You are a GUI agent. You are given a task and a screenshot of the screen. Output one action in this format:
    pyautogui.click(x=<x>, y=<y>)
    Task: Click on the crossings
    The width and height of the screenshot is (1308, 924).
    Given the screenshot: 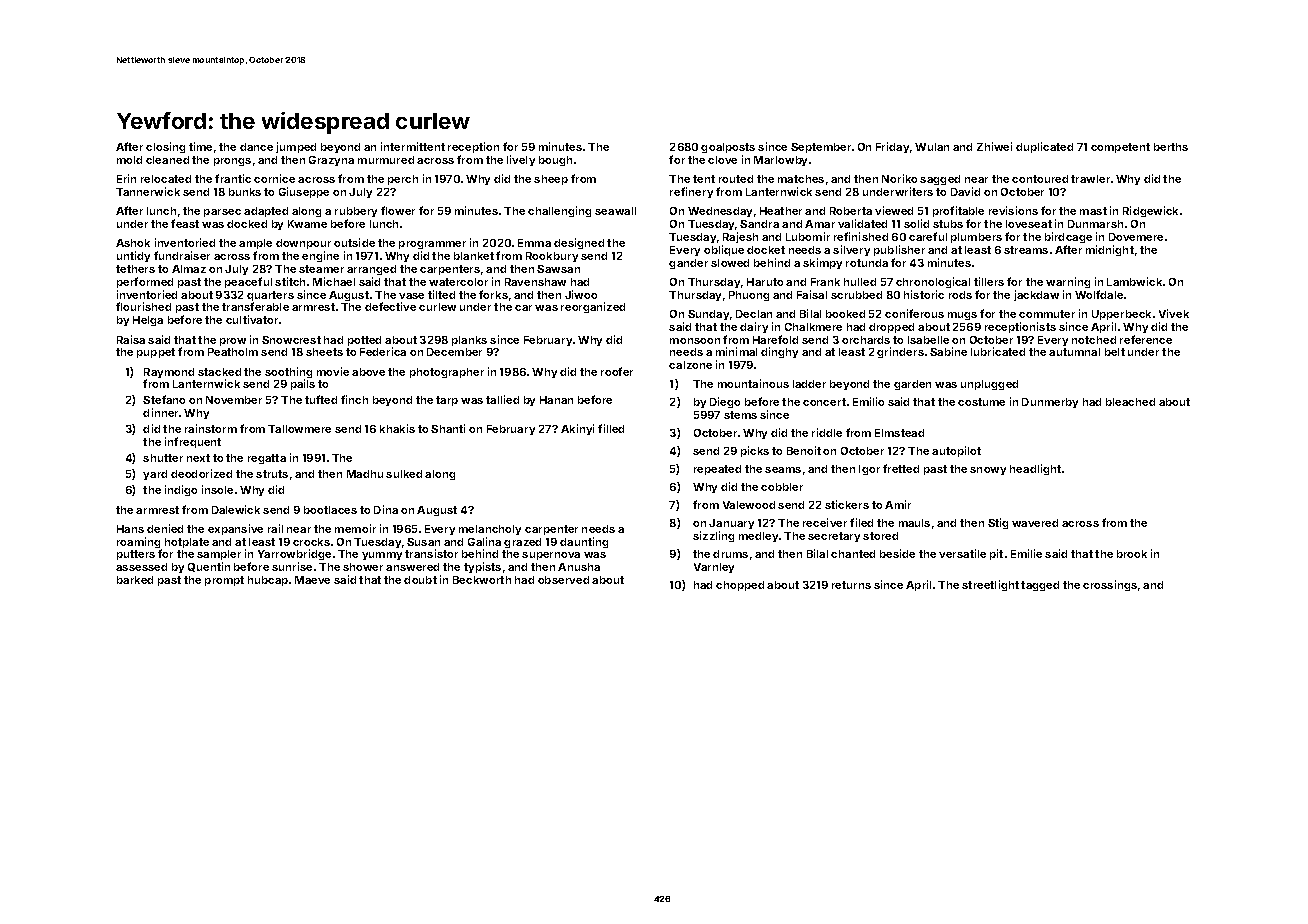 What is the action you would take?
    pyautogui.click(x=1110, y=585)
